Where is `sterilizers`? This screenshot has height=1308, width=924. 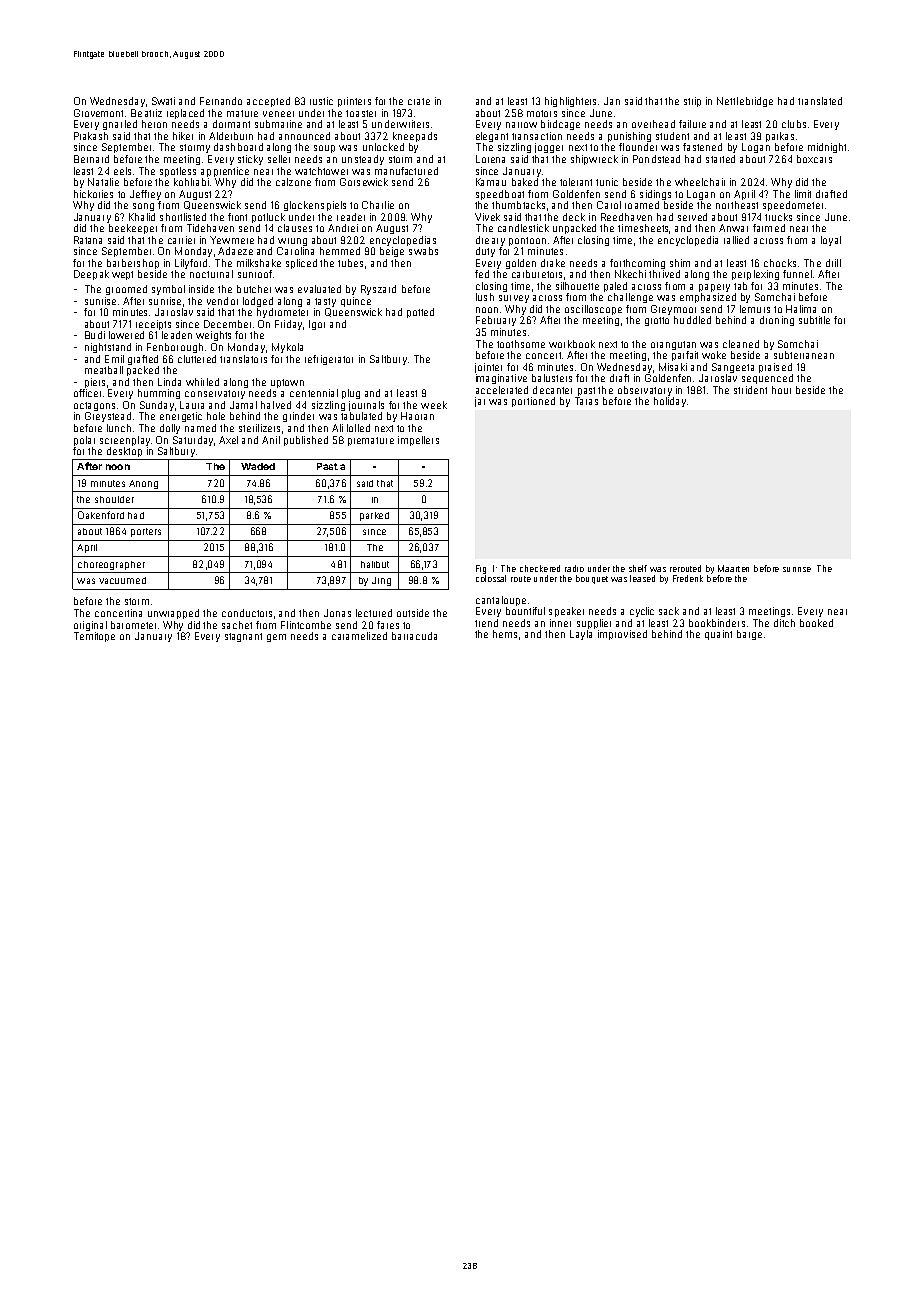
sterilizers is located at coordinates (259, 428).
